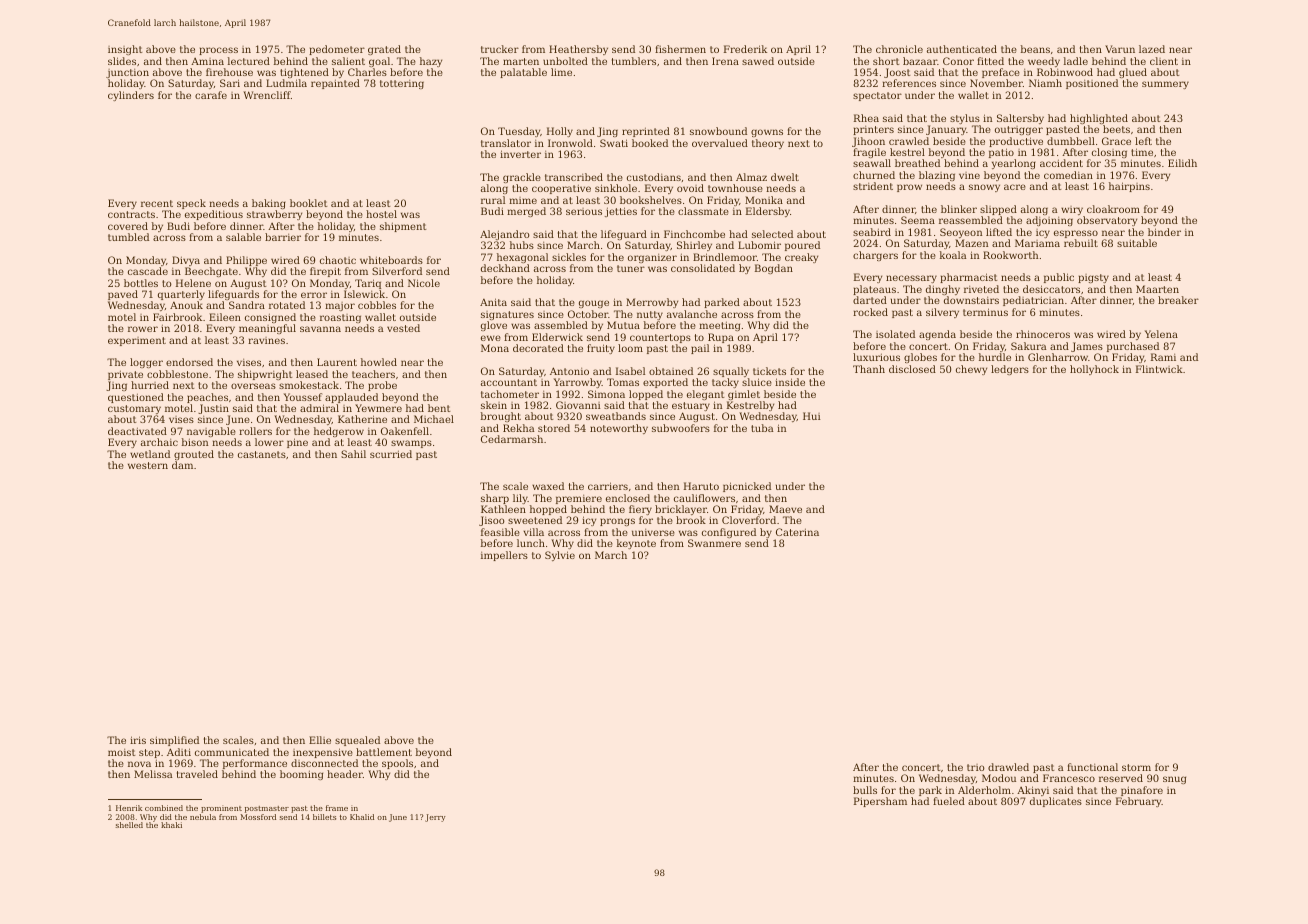 Image resolution: width=1308 pixels, height=924 pixels. Describe the element at coordinates (714, 543) in the screenshot. I see `Swanmere` at that location.
